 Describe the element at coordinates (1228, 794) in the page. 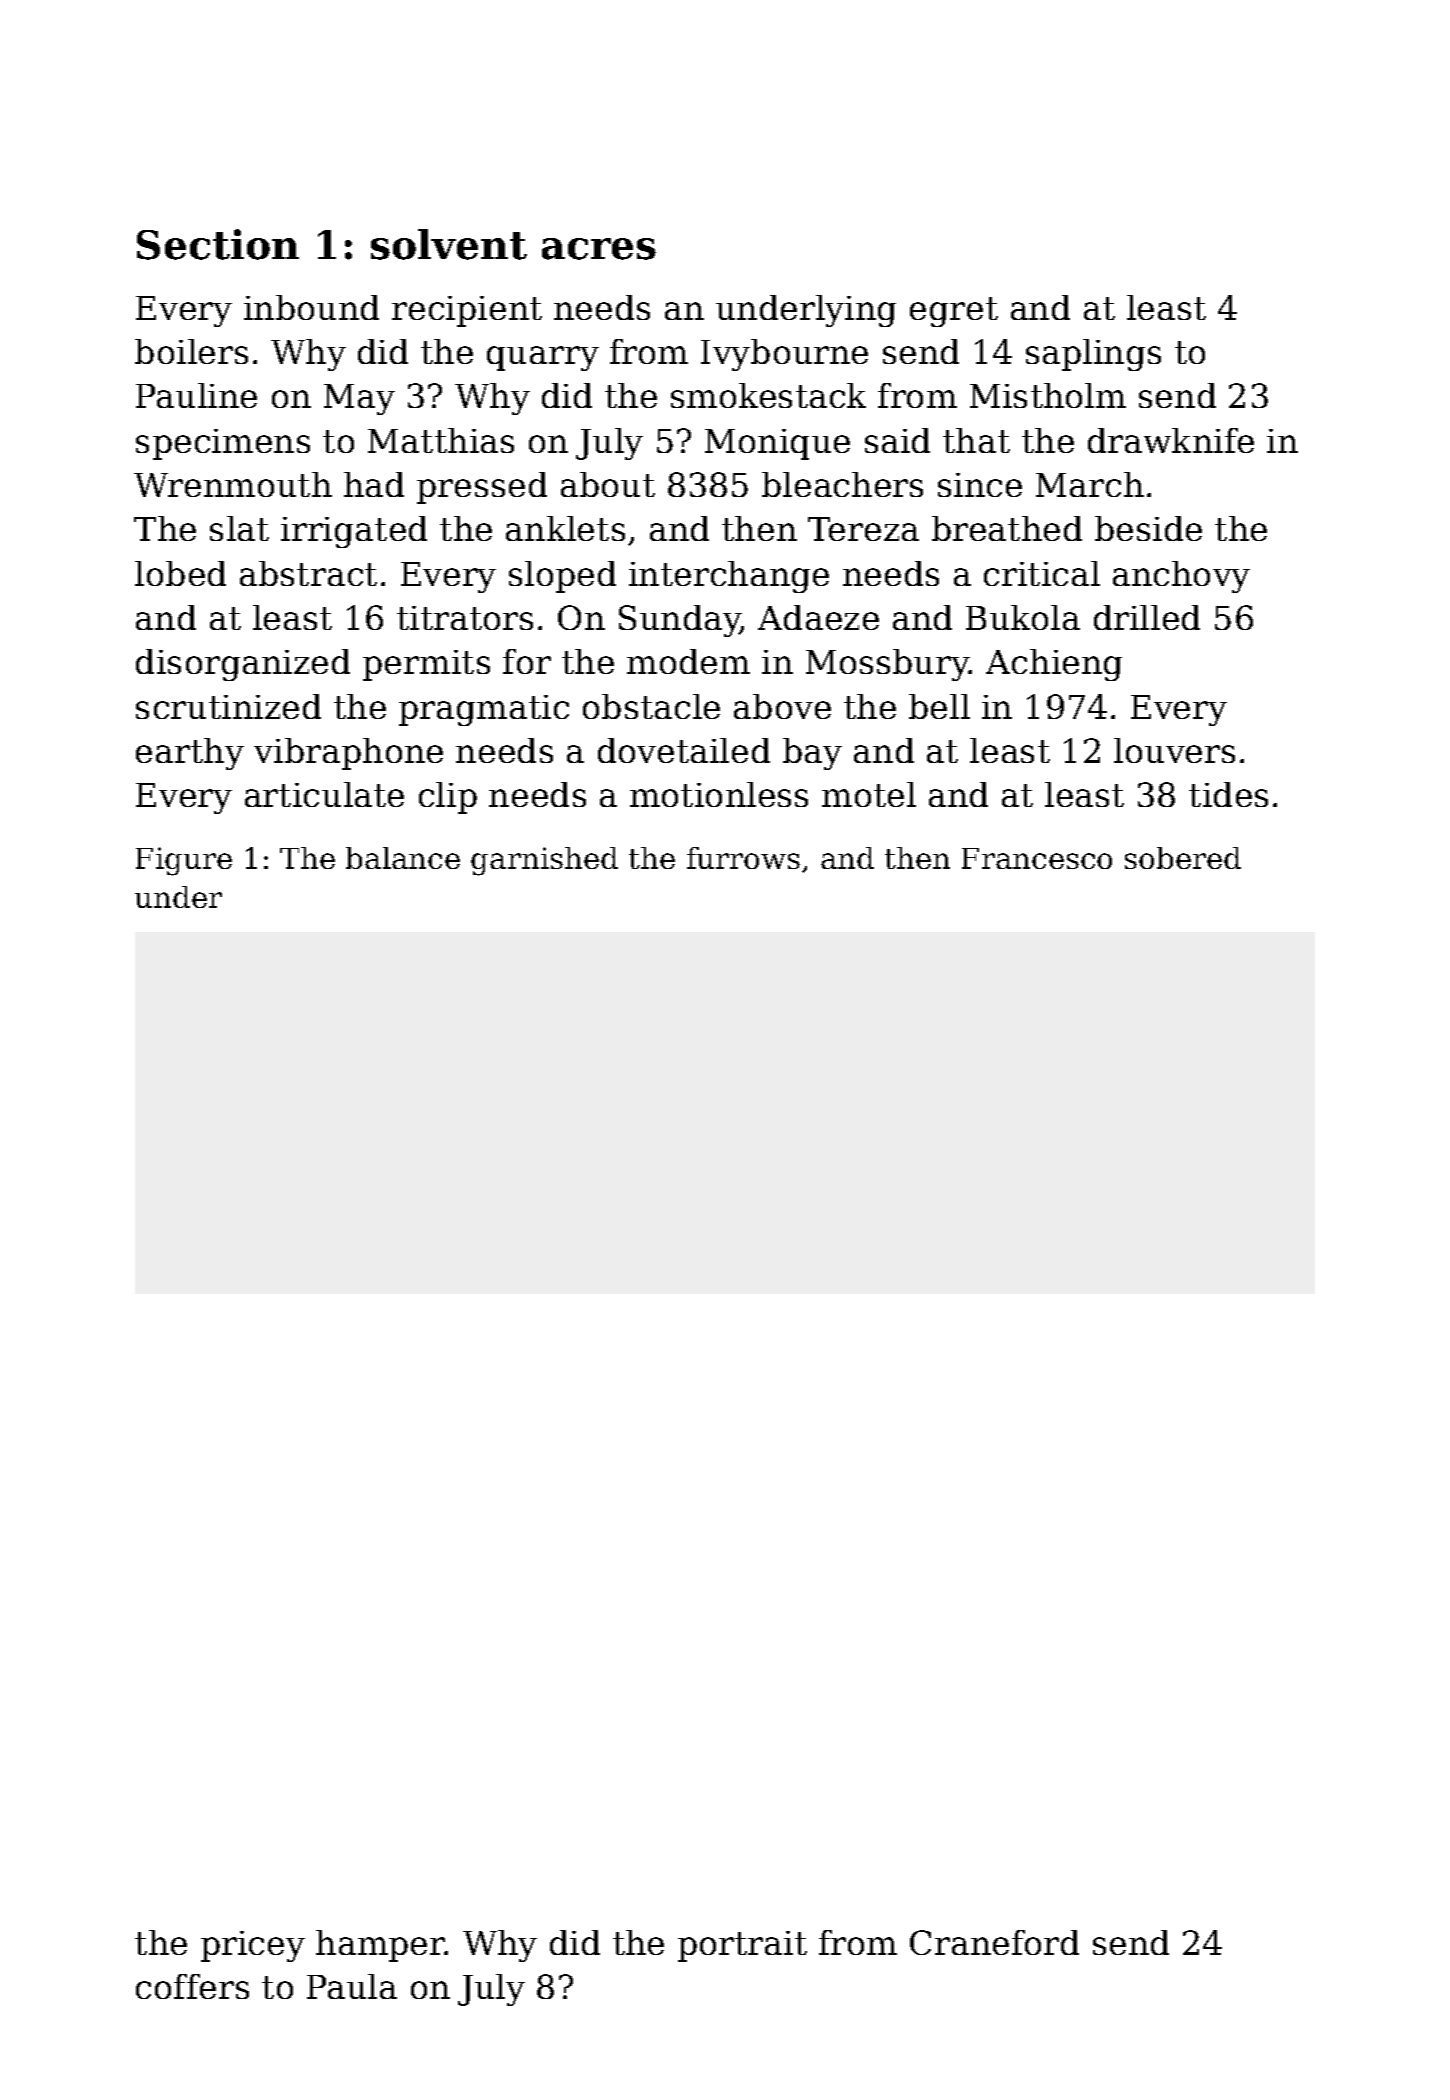

I see `tides` at that location.
